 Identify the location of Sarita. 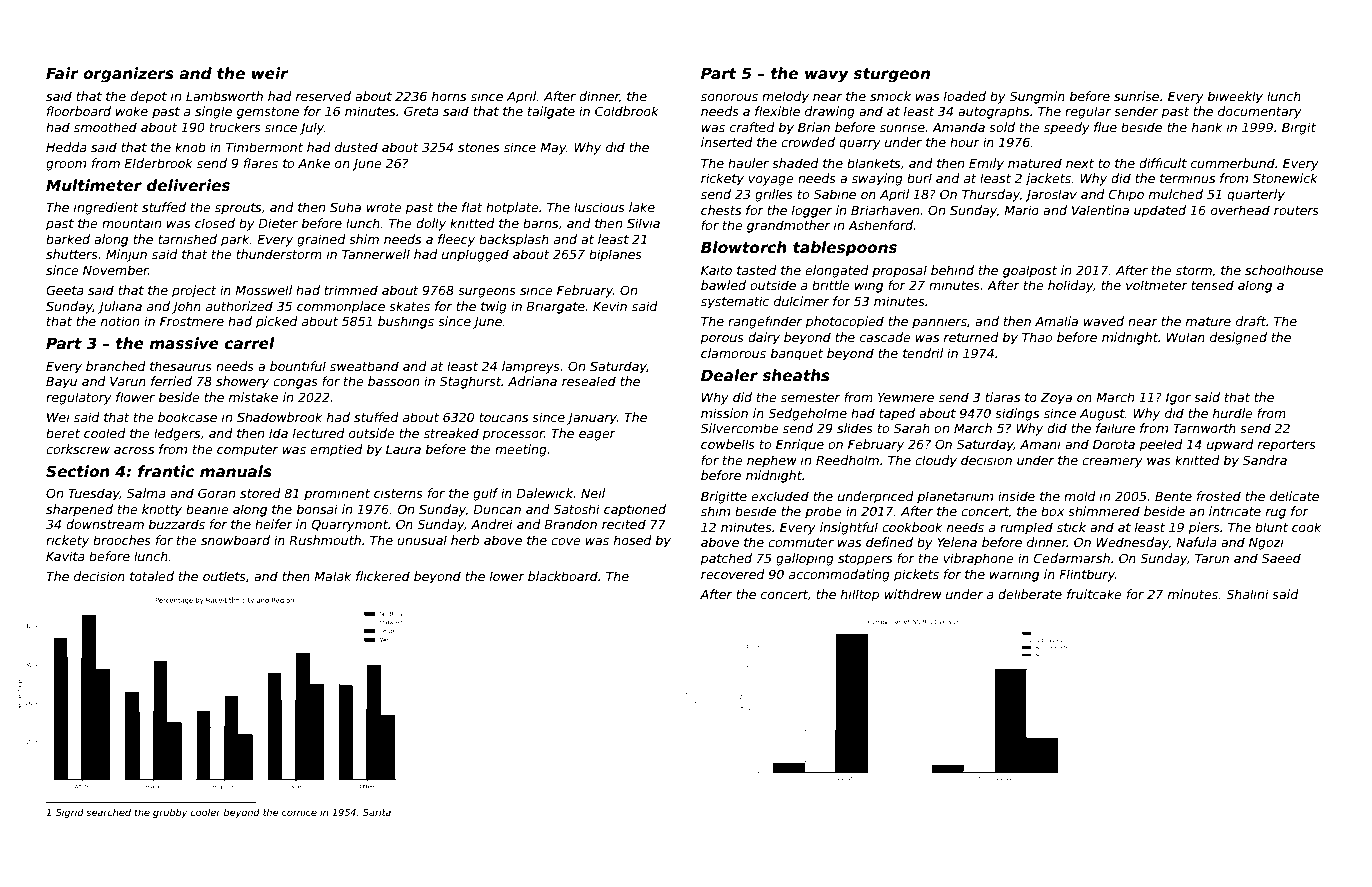
(377, 812).
